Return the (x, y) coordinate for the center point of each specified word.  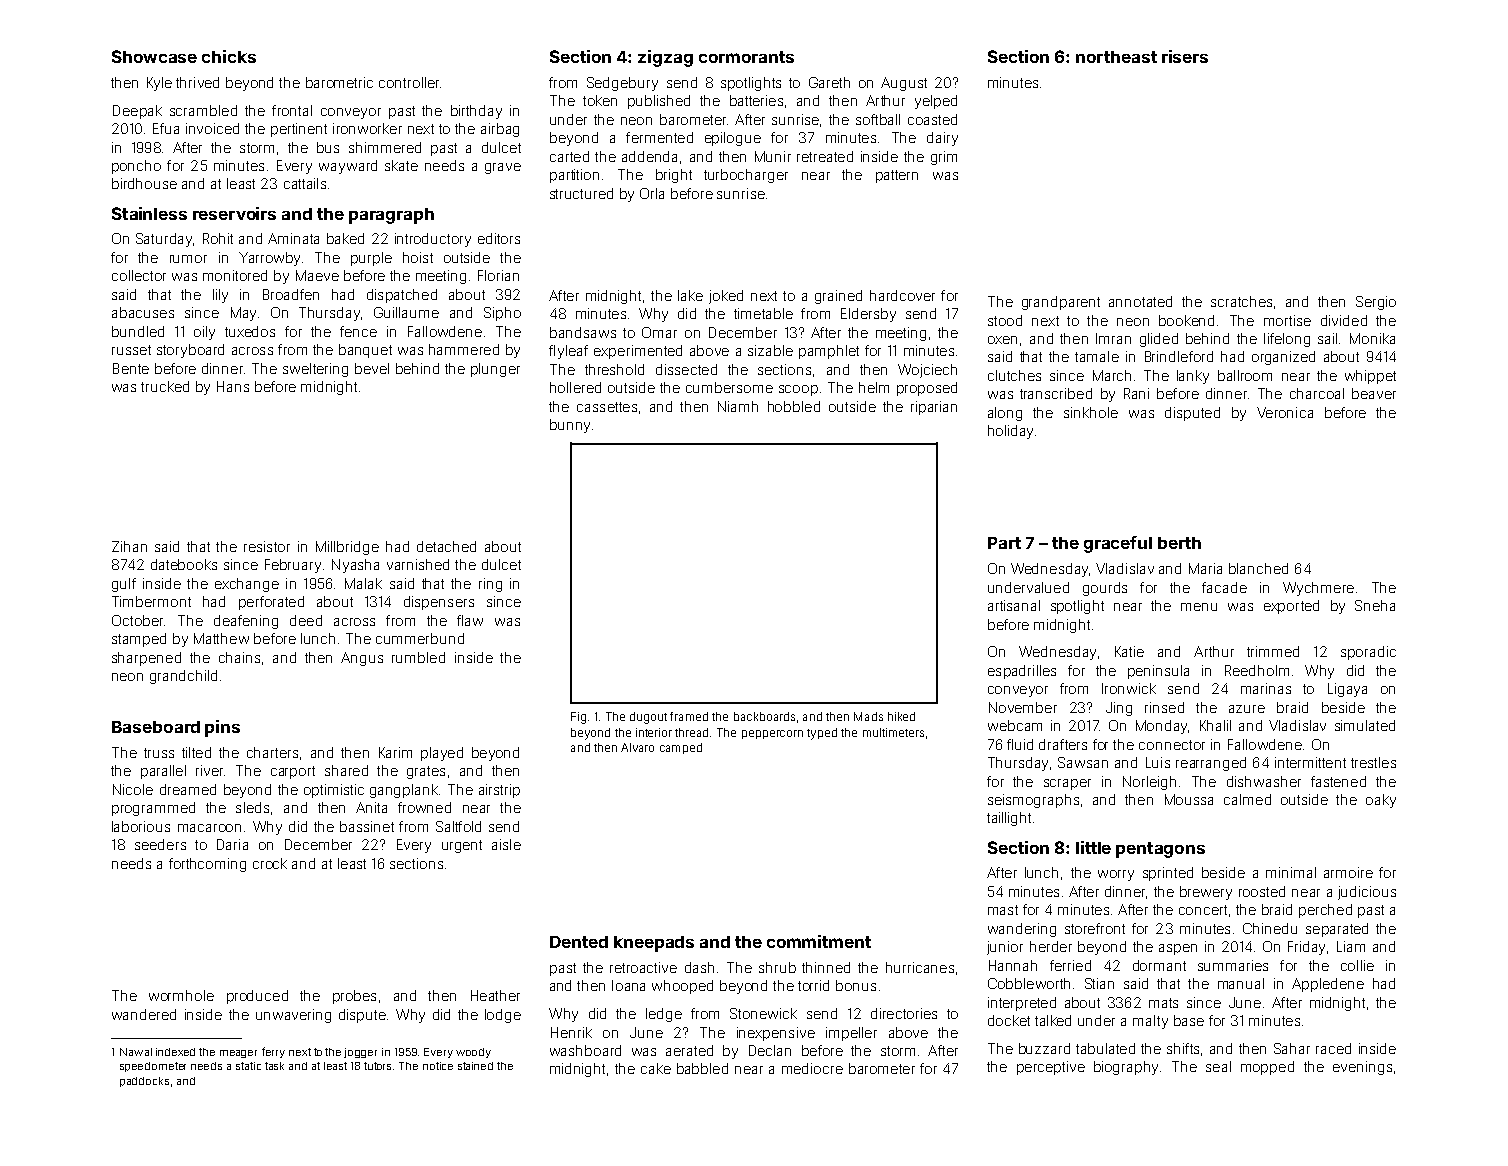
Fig (578, 718)
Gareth (829, 82)
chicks (229, 56)
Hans (233, 386)
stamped (139, 640)
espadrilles (1022, 672)
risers (1185, 56)
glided (1159, 340)
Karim (395, 752)
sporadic (1368, 653)
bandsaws (583, 332)
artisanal (1014, 605)
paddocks (144, 1082)
